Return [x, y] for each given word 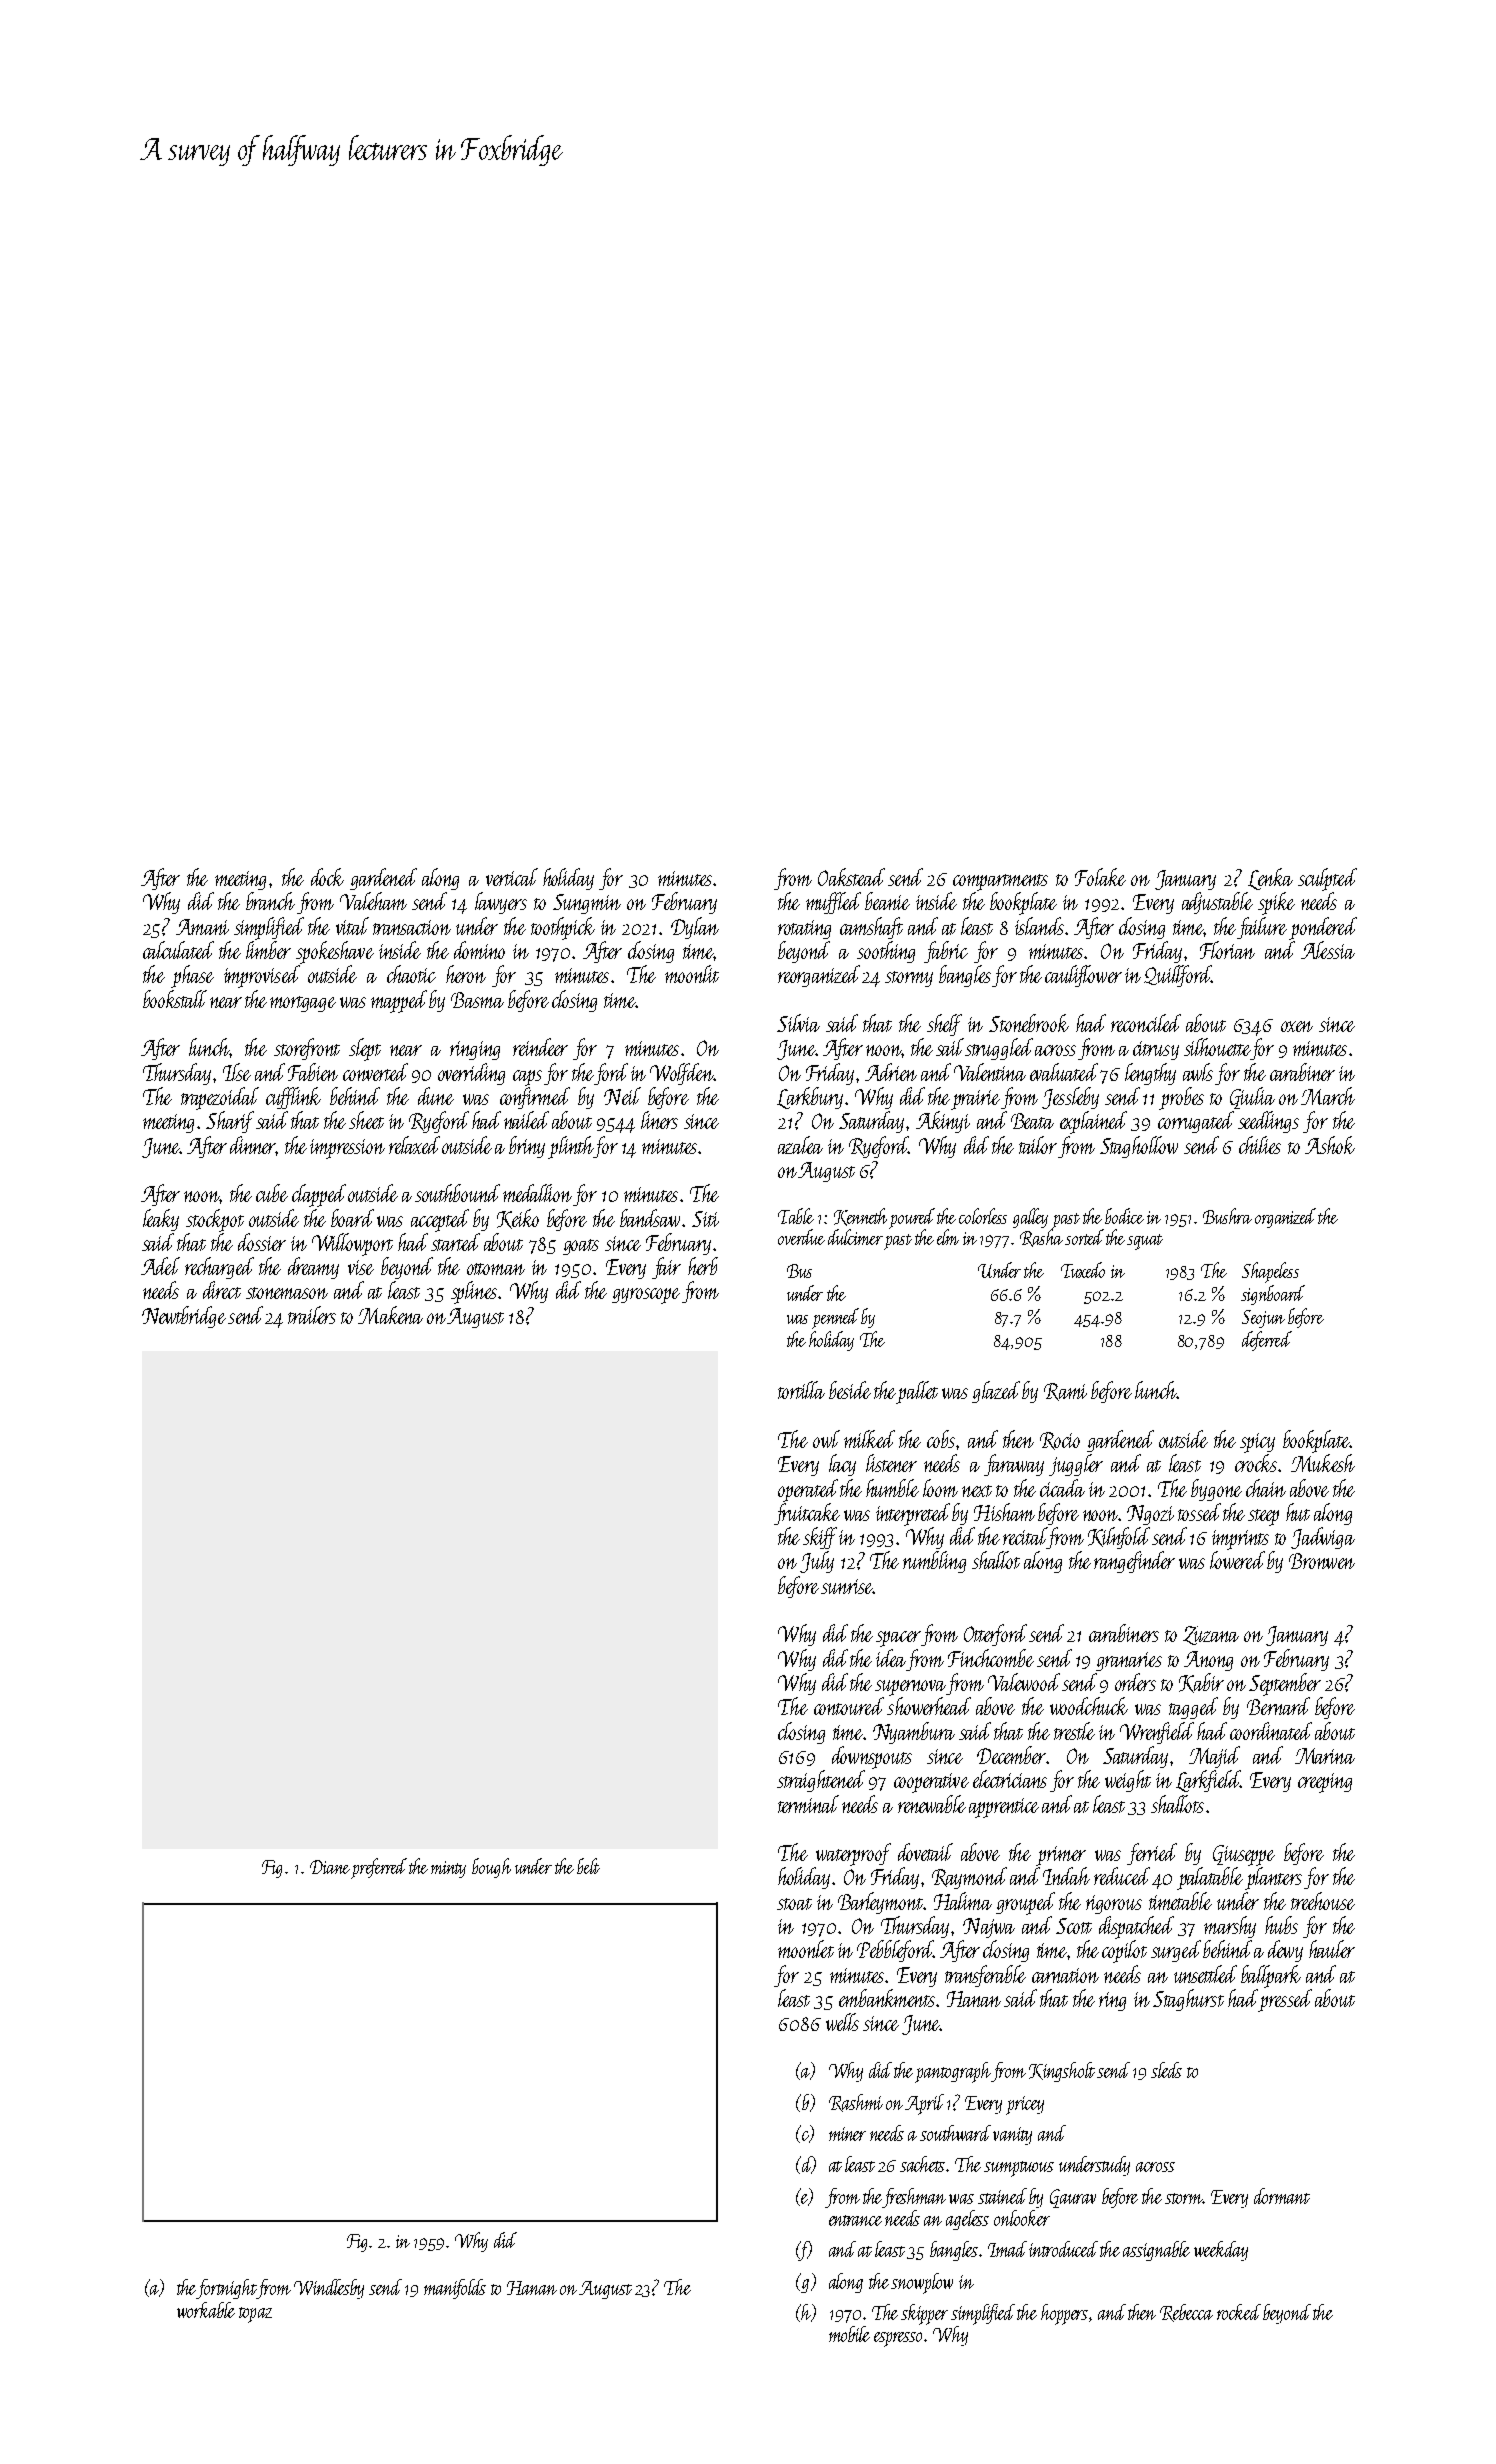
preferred [379, 1868]
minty [448, 1869]
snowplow [922, 2283]
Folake [1100, 877]
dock [327, 877]
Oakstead [851, 877]
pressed [1285, 2000]
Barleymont [880, 1903]
